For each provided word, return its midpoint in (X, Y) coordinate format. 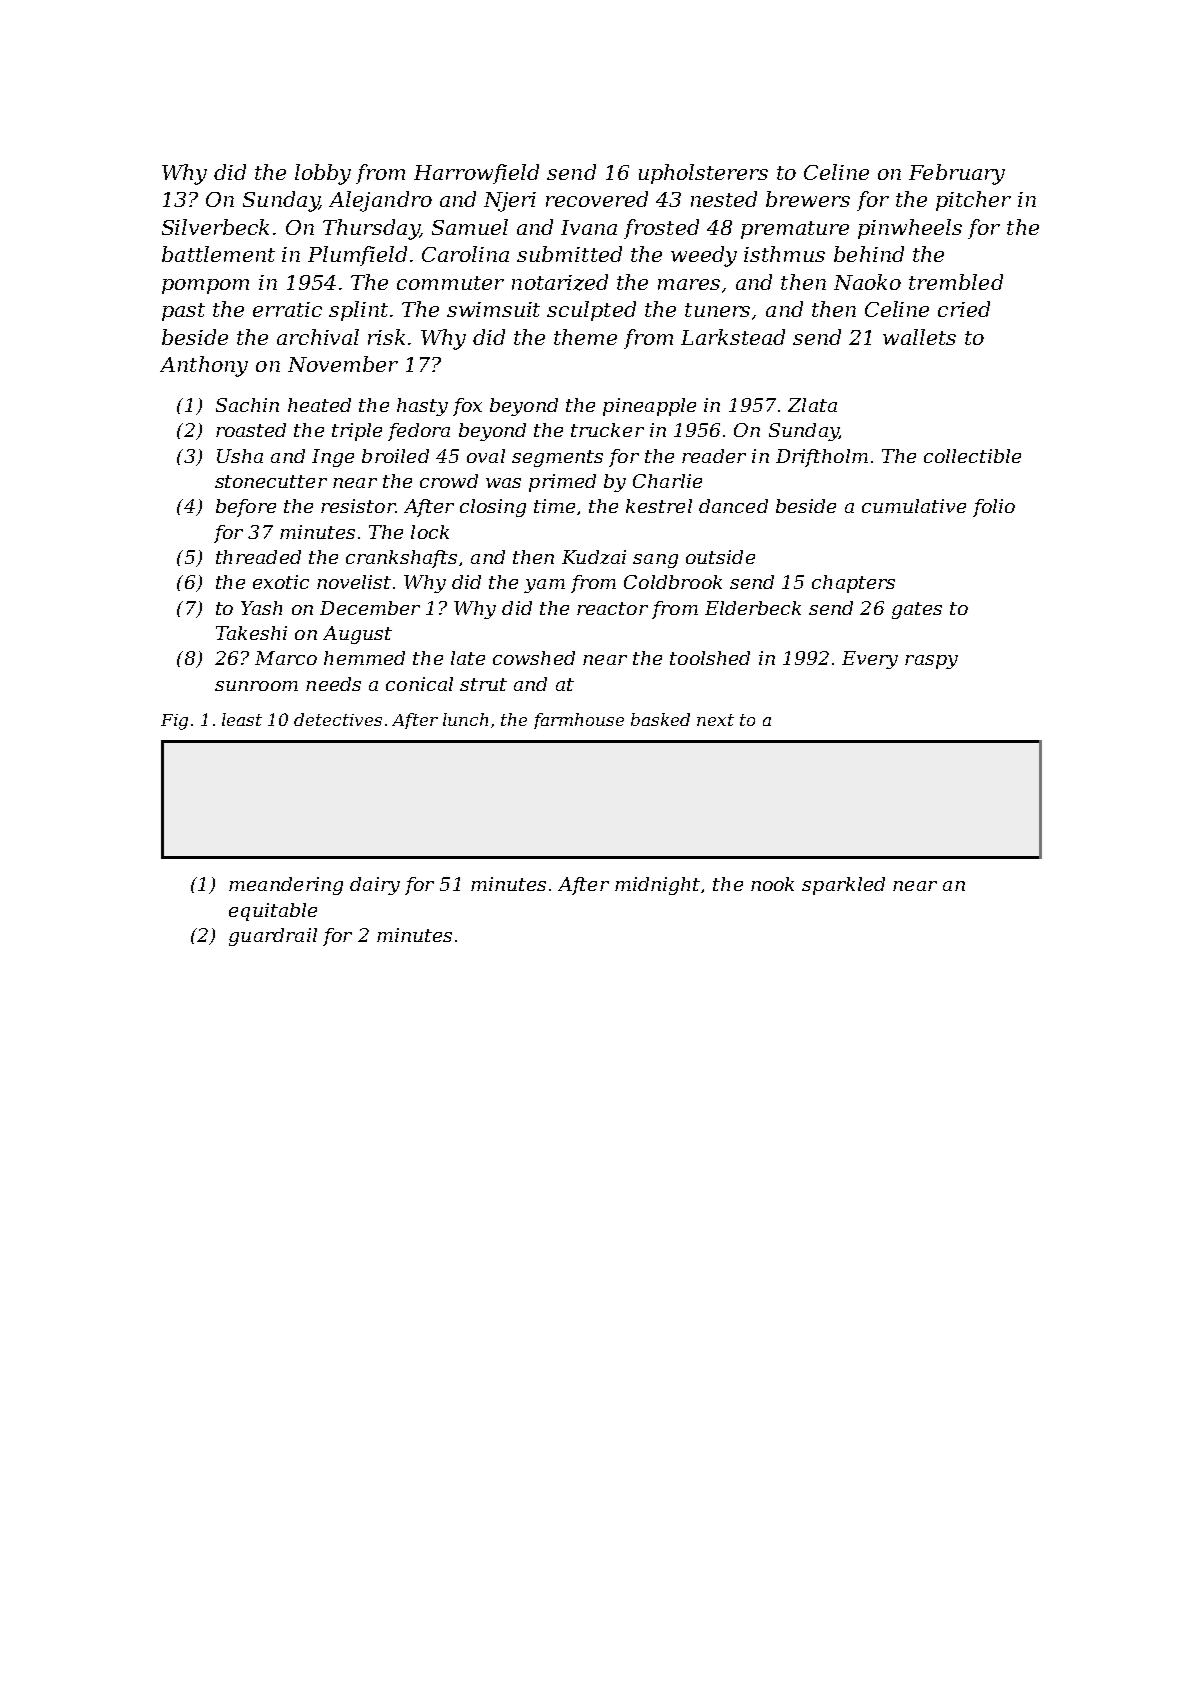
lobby (323, 174)
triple (357, 432)
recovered (597, 199)
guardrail (273, 937)
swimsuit (493, 309)
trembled (956, 282)
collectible (972, 456)
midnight (657, 886)
